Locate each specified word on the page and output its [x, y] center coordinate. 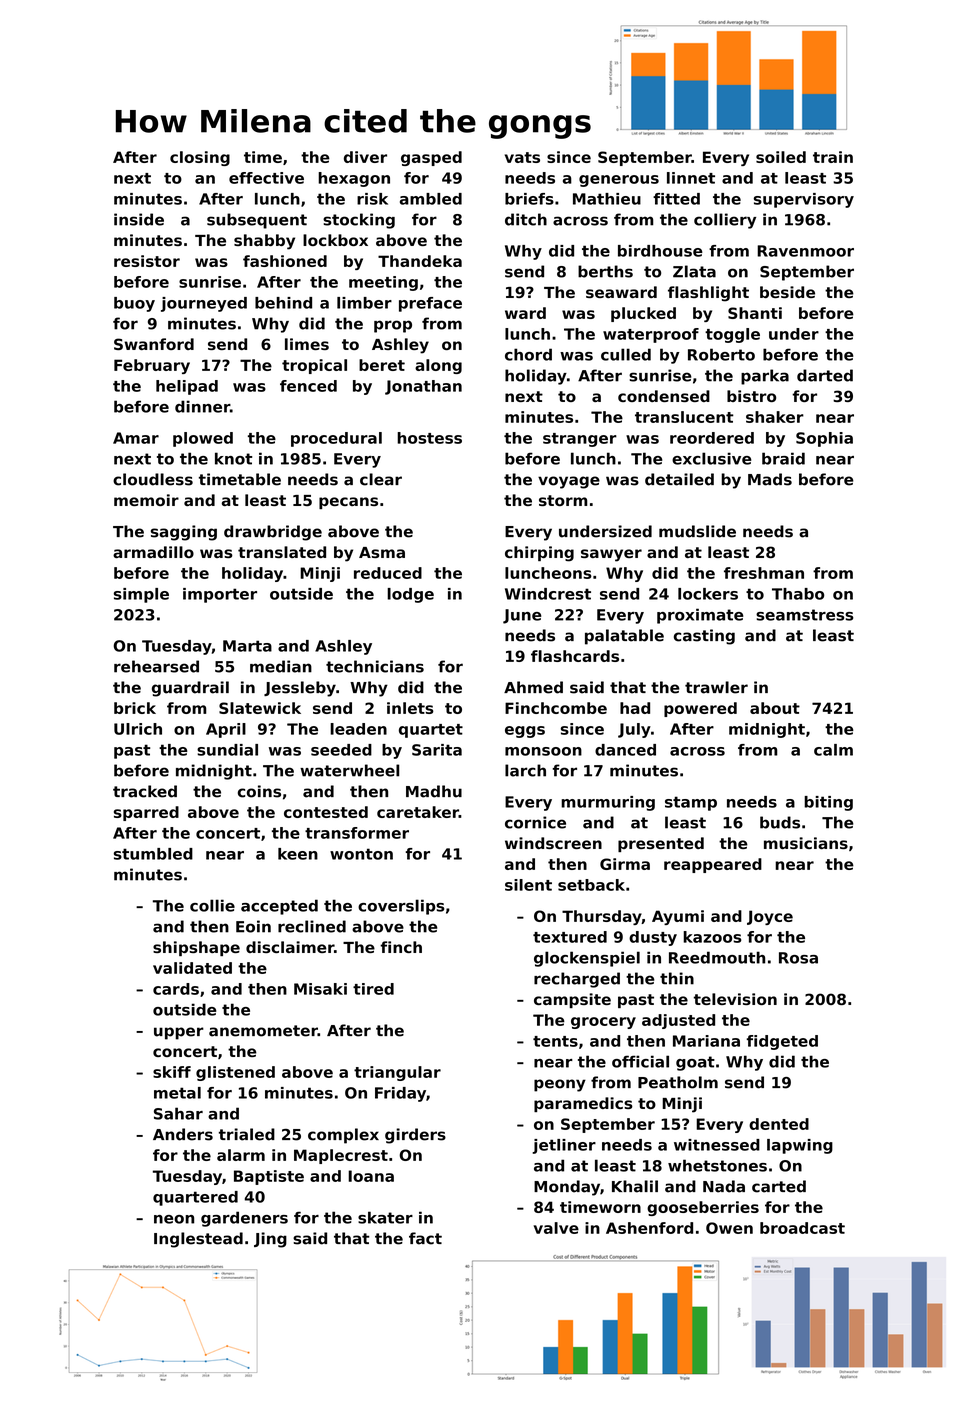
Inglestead [198, 1240]
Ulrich [138, 729]
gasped [431, 158]
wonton [361, 854]
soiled [781, 157]
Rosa [798, 958]
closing [200, 158]
